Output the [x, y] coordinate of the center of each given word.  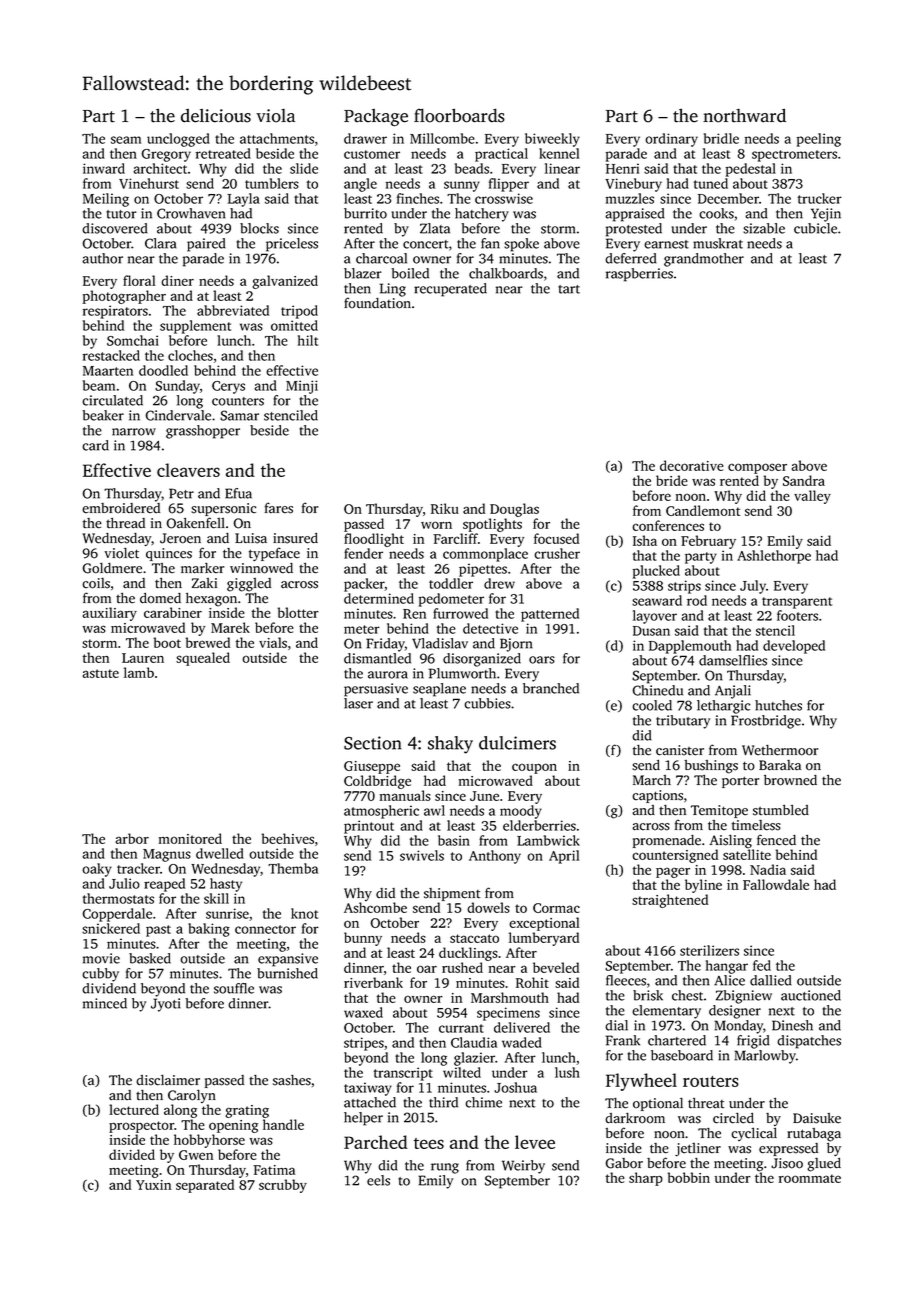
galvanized [285, 282]
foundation [377, 303]
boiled [410, 273]
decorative [692, 465]
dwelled [220, 853]
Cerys [228, 387]
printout [369, 827]
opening [233, 1126]
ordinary [671, 140]
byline [703, 886]
